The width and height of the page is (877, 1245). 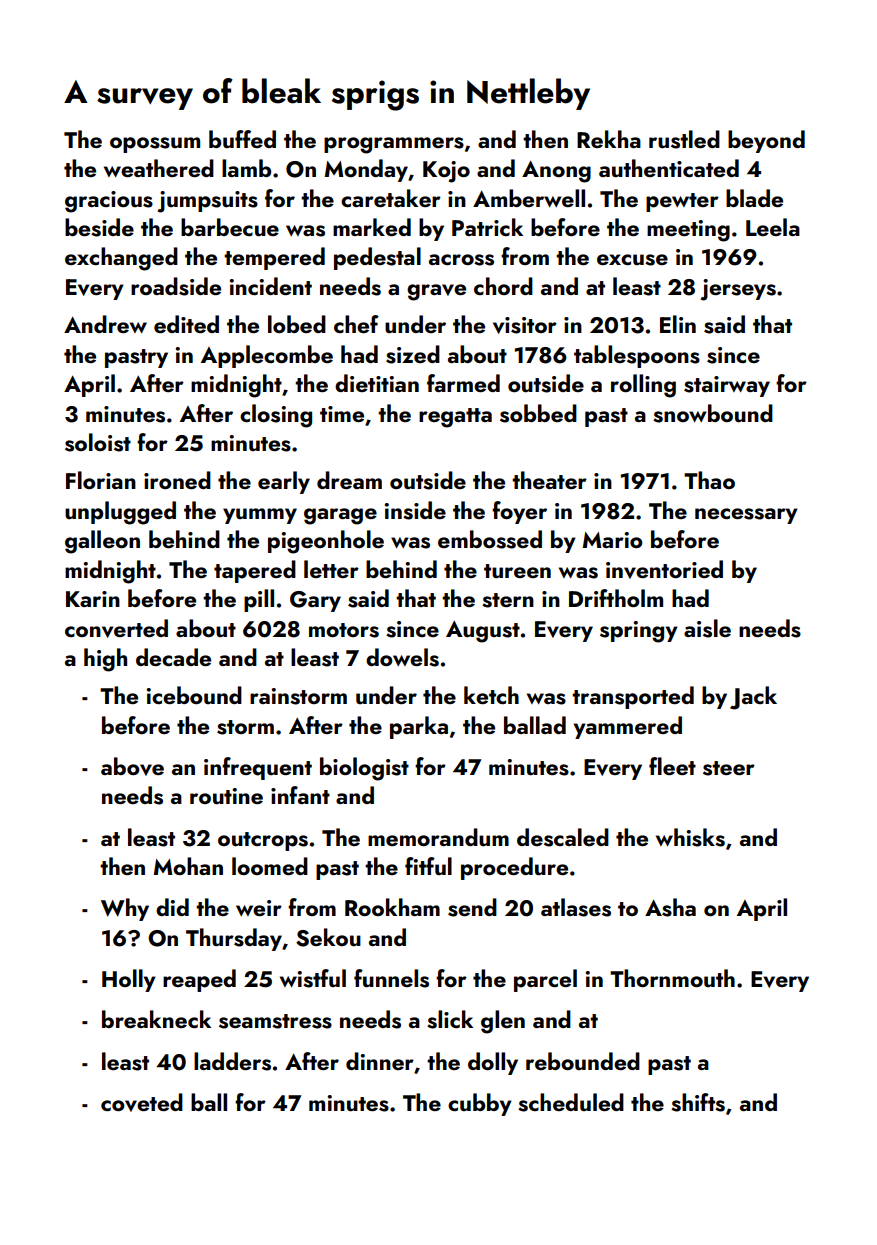 I want to click on coveted, so click(x=142, y=1102).
